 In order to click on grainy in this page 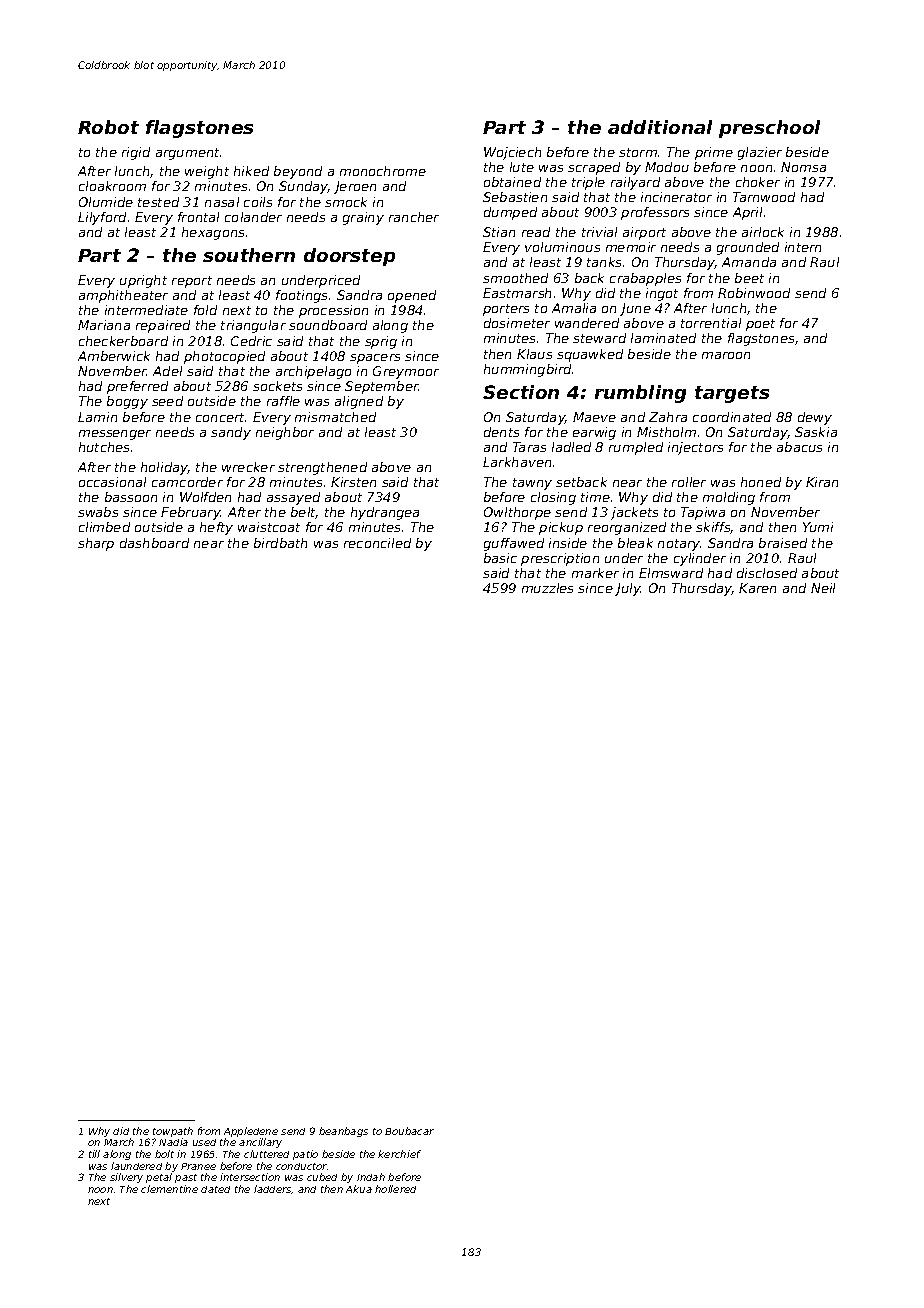, I will do `click(363, 218)`.
